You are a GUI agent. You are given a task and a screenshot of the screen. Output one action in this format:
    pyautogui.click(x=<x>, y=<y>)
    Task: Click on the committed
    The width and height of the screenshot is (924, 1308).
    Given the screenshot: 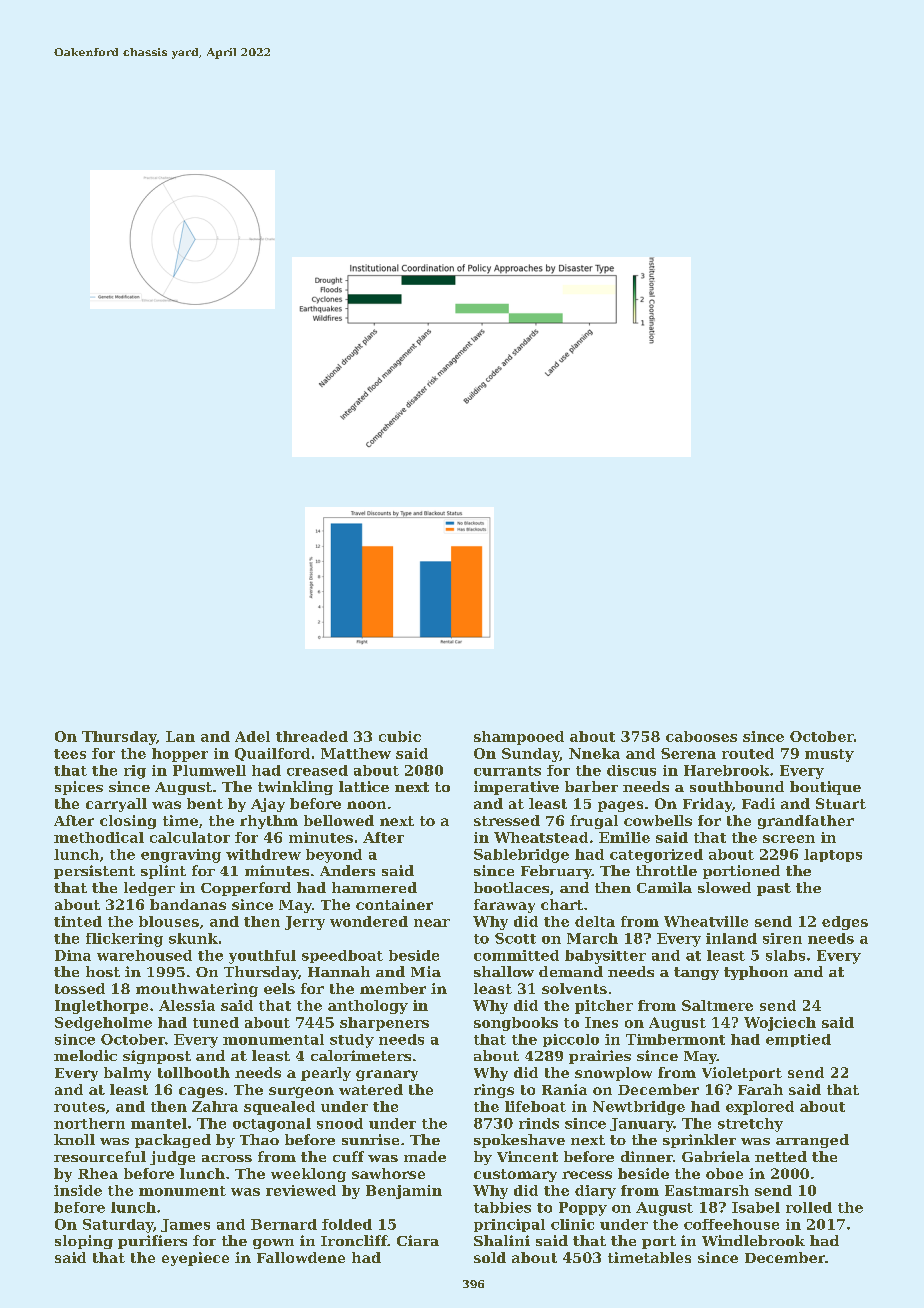 What is the action you would take?
    pyautogui.click(x=516, y=955)
